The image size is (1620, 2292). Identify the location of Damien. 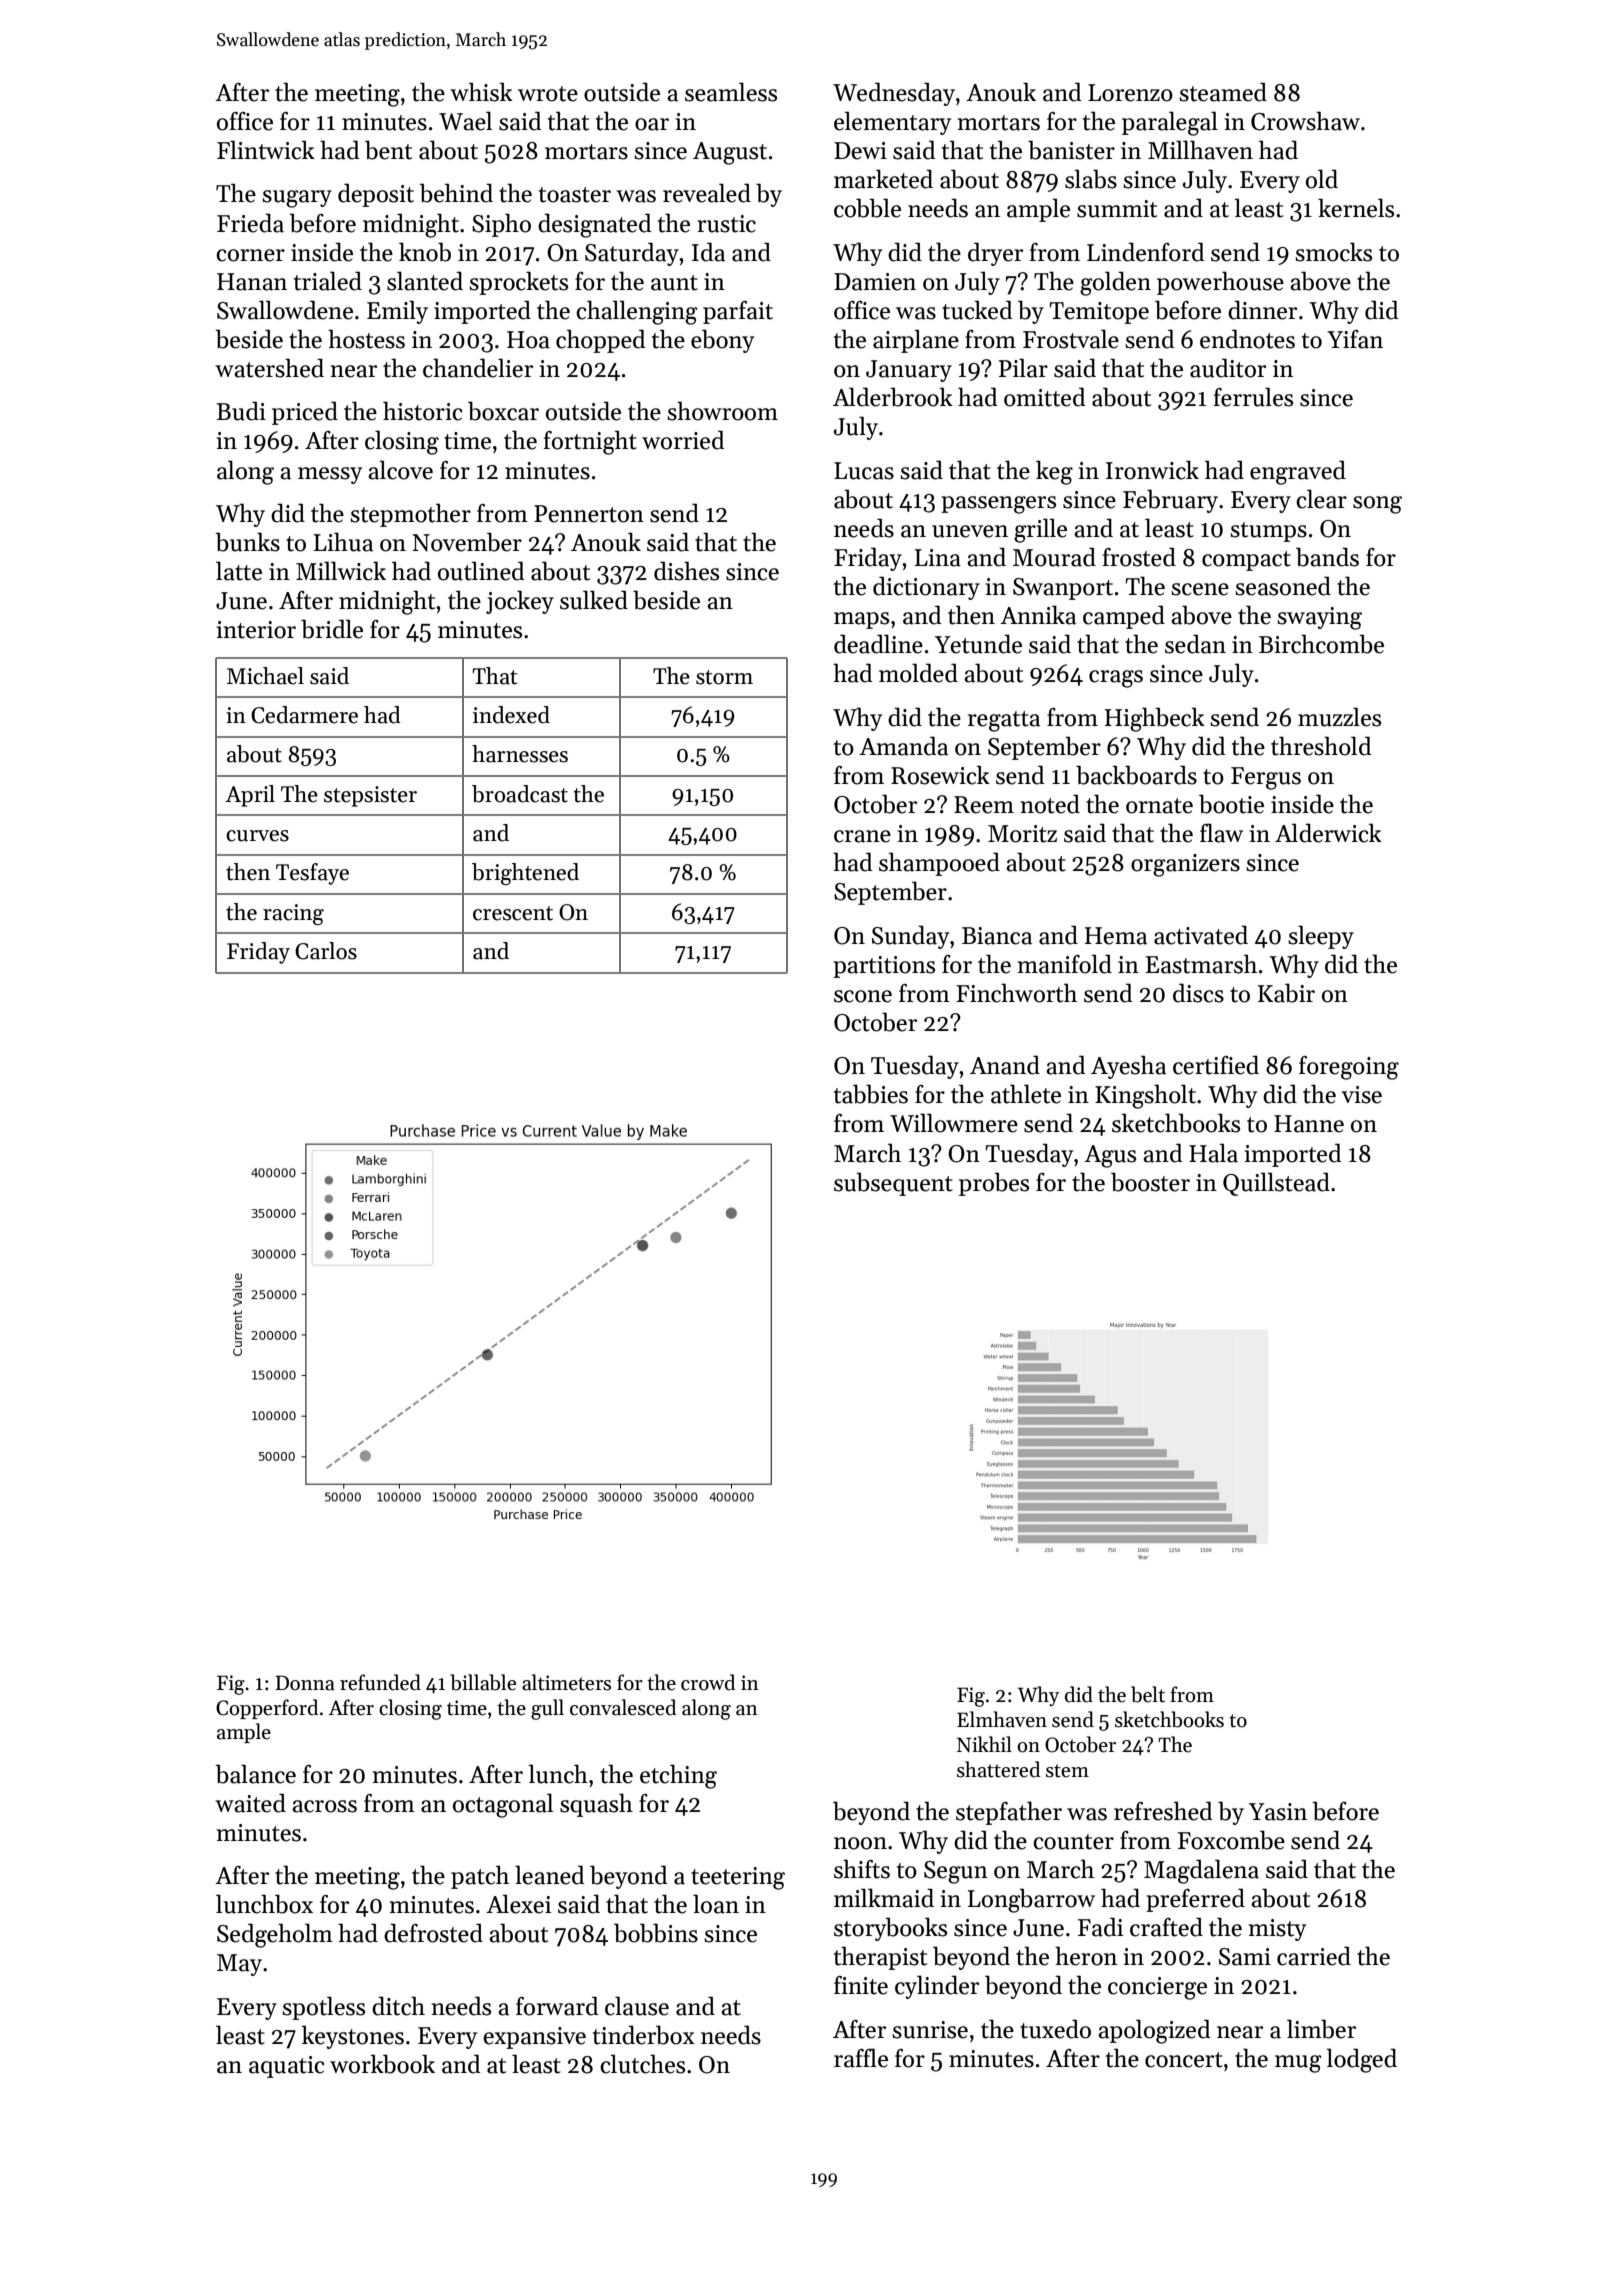
(875, 282).
